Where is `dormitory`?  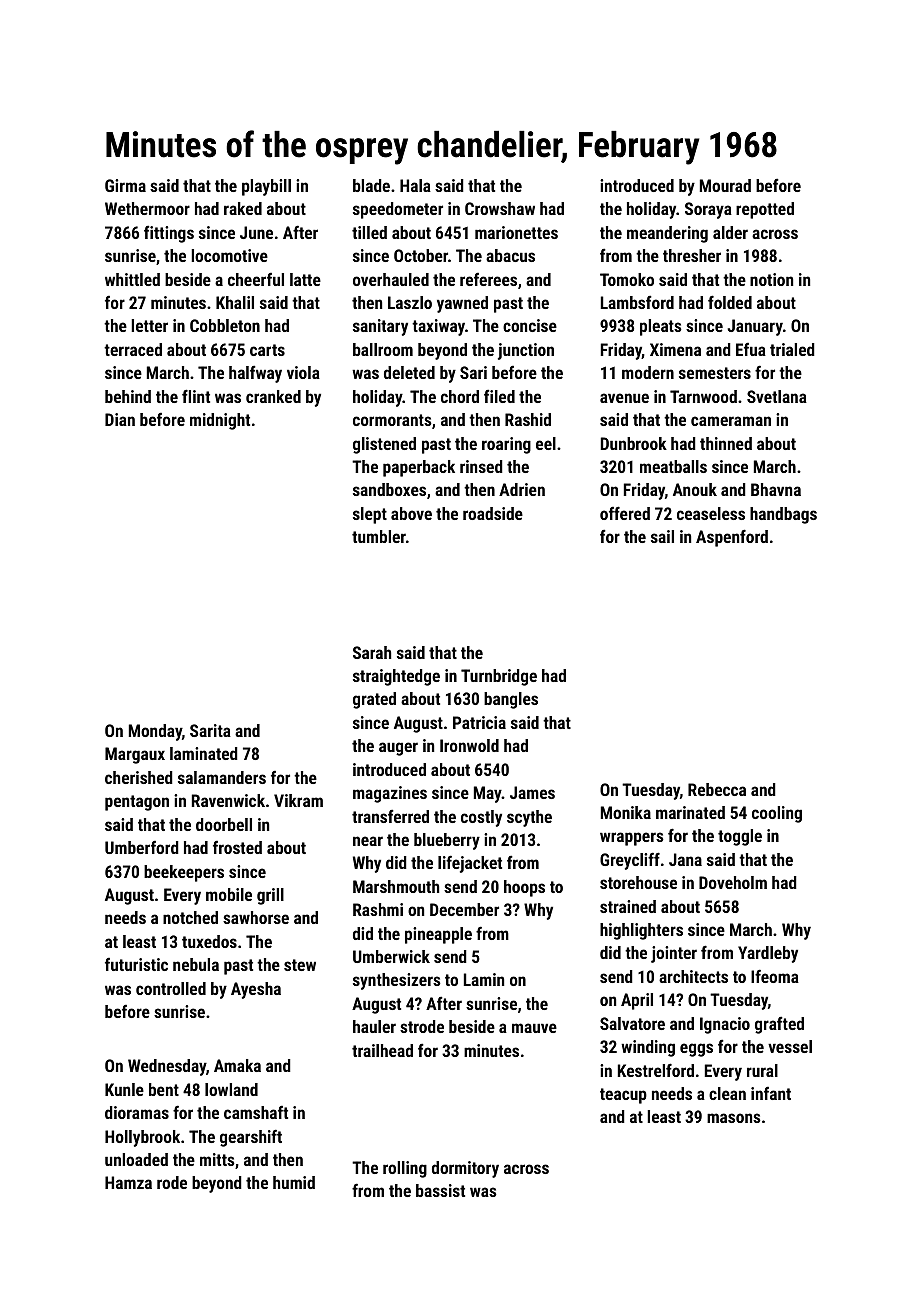 dormitory is located at coordinates (465, 1169).
